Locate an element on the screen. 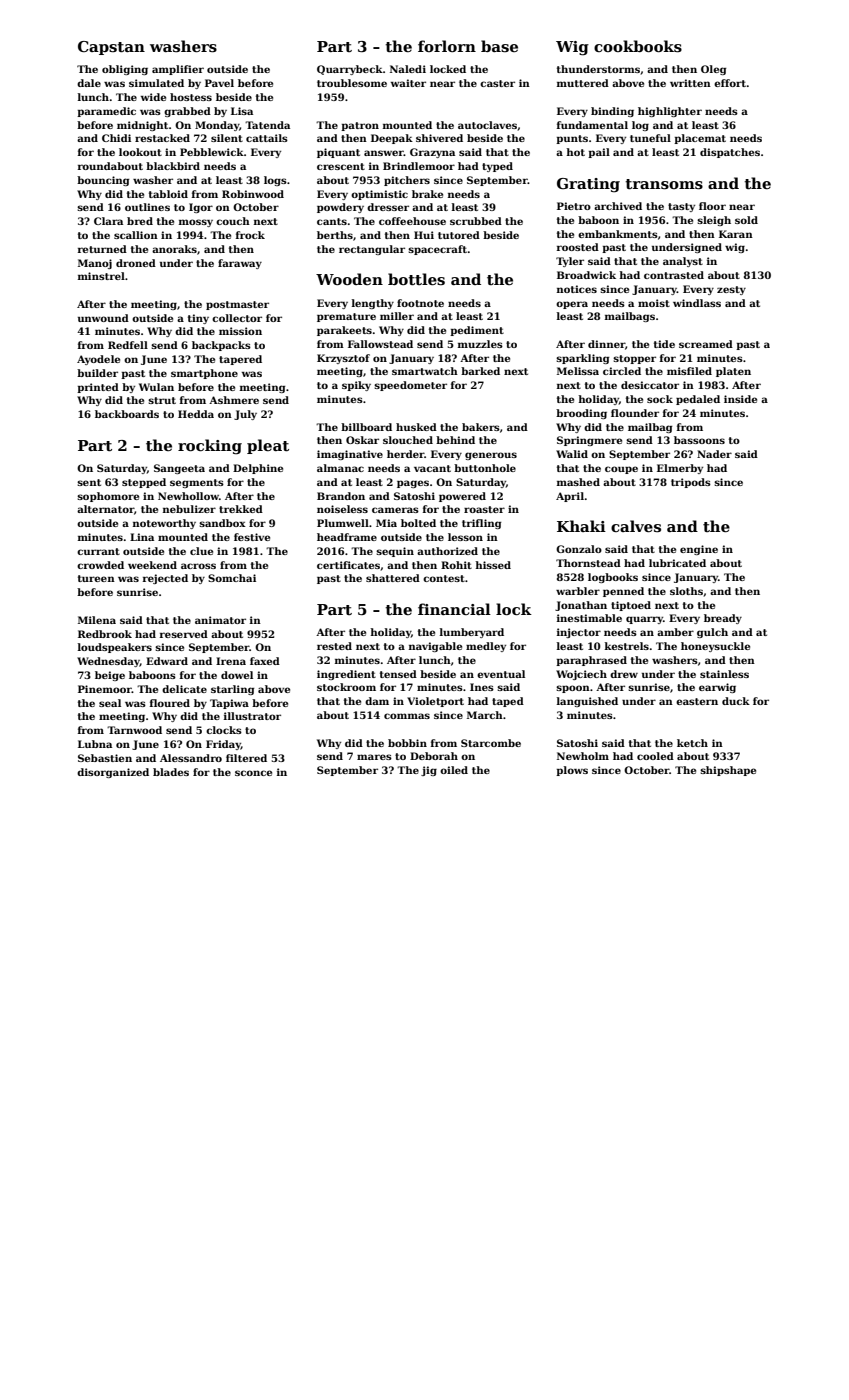 The image size is (849, 1400). Oleg is located at coordinates (713, 70).
